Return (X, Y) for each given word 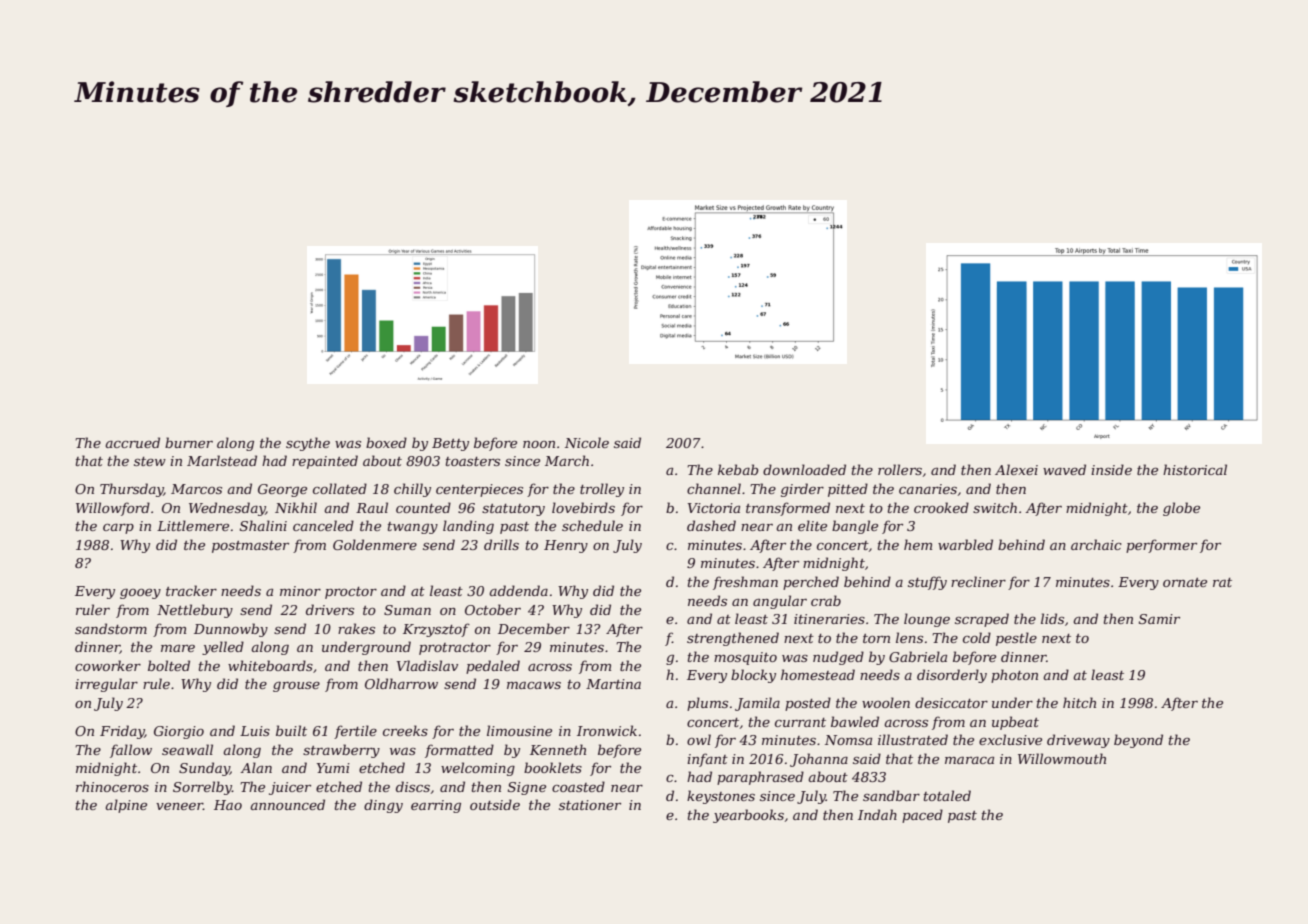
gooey (140, 594)
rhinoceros (112, 786)
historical (1195, 469)
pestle (1016, 639)
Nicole (587, 442)
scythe (308, 444)
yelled (223, 648)
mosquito (745, 658)
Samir (1159, 619)
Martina (613, 684)
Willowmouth (1062, 758)
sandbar (891, 795)
